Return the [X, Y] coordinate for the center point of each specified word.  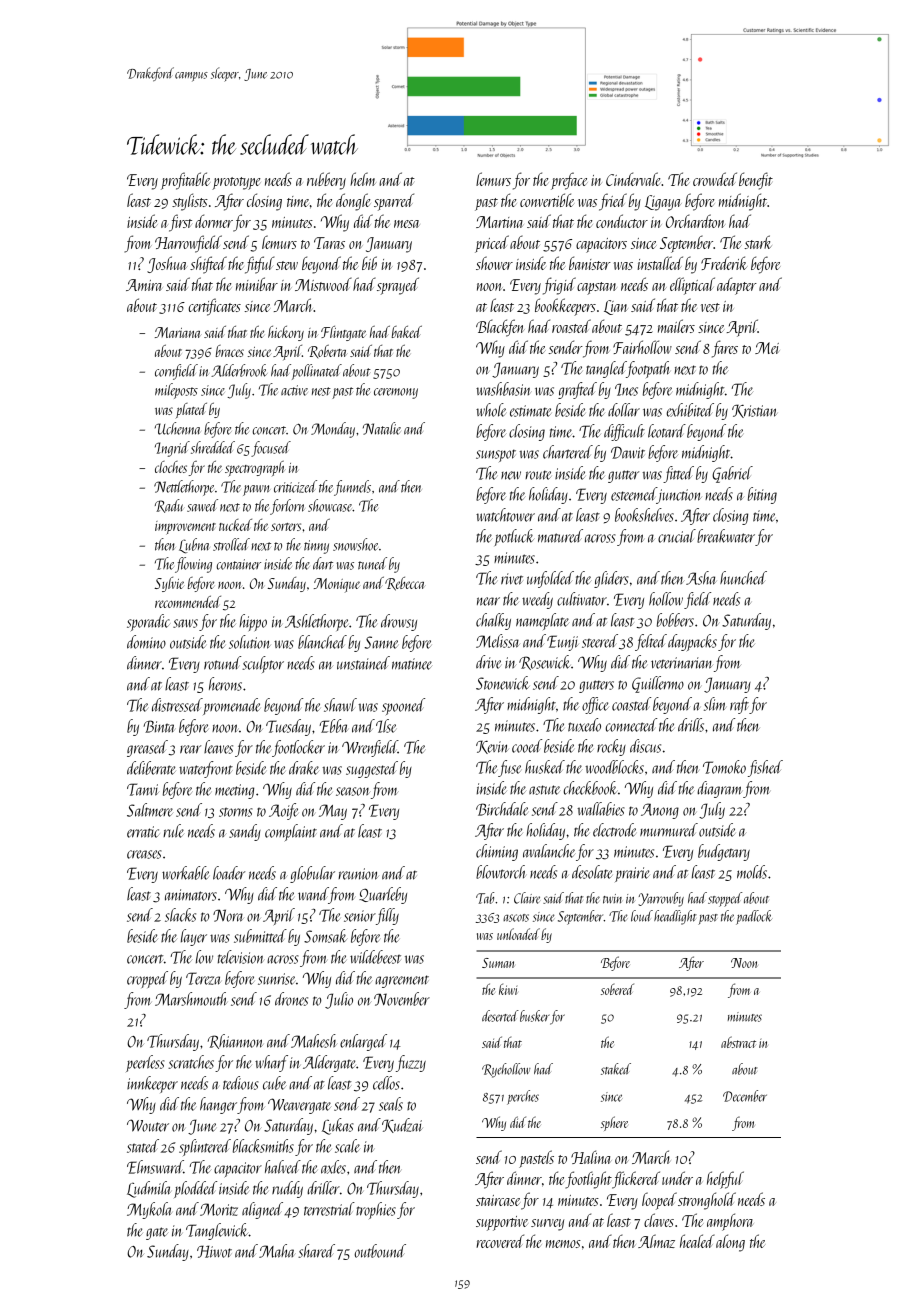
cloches [171, 467]
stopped [725, 899]
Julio [339, 1000]
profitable [185, 181]
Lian [616, 307]
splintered [205, 1147]
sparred [394, 202]
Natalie [382, 428]
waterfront [206, 769]
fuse [509, 768]
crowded [715, 179]
